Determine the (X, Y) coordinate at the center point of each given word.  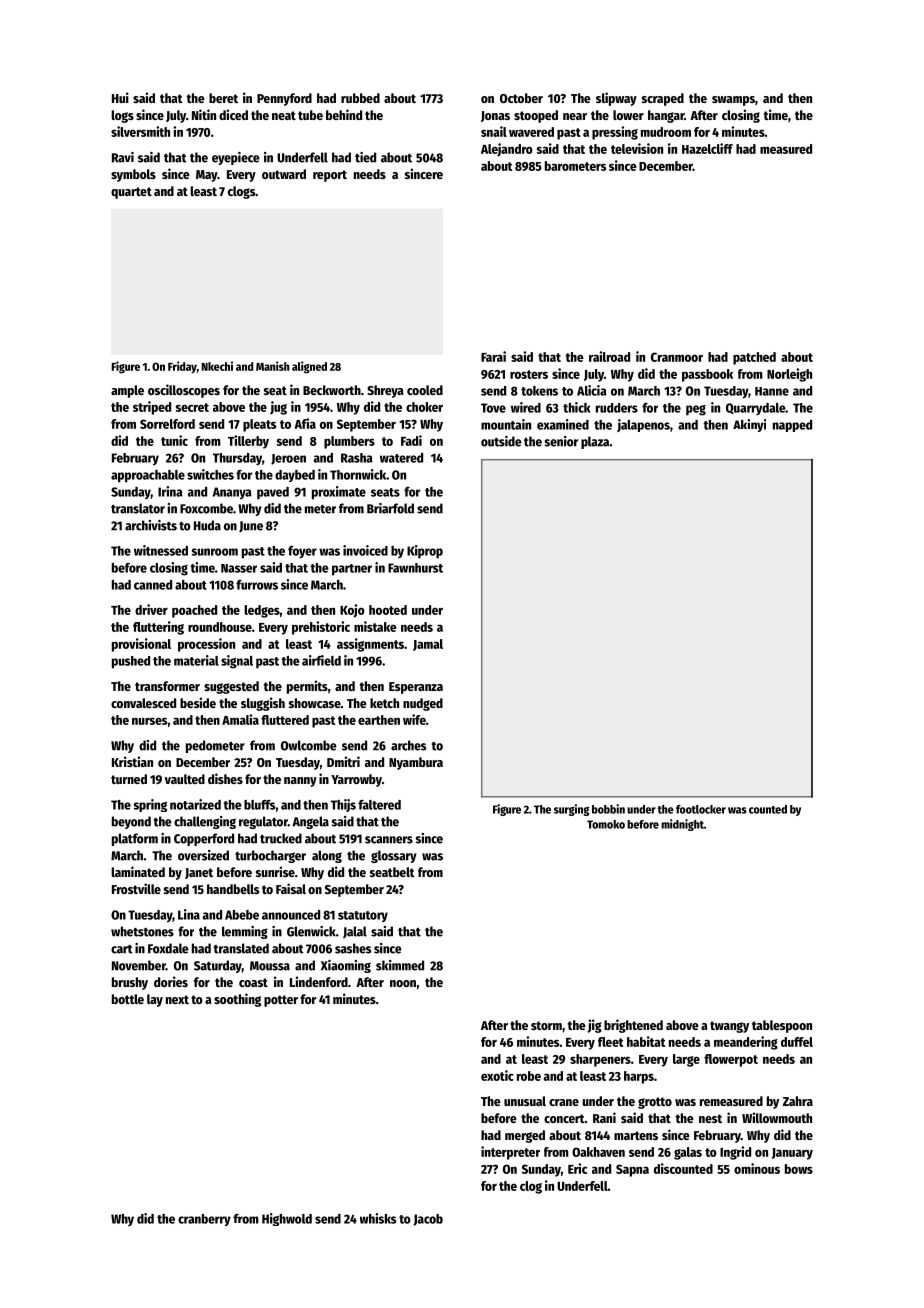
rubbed (360, 98)
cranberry (204, 1220)
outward (284, 174)
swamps (733, 101)
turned (129, 779)
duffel (797, 1042)
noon (403, 983)
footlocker (701, 809)
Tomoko (606, 824)
